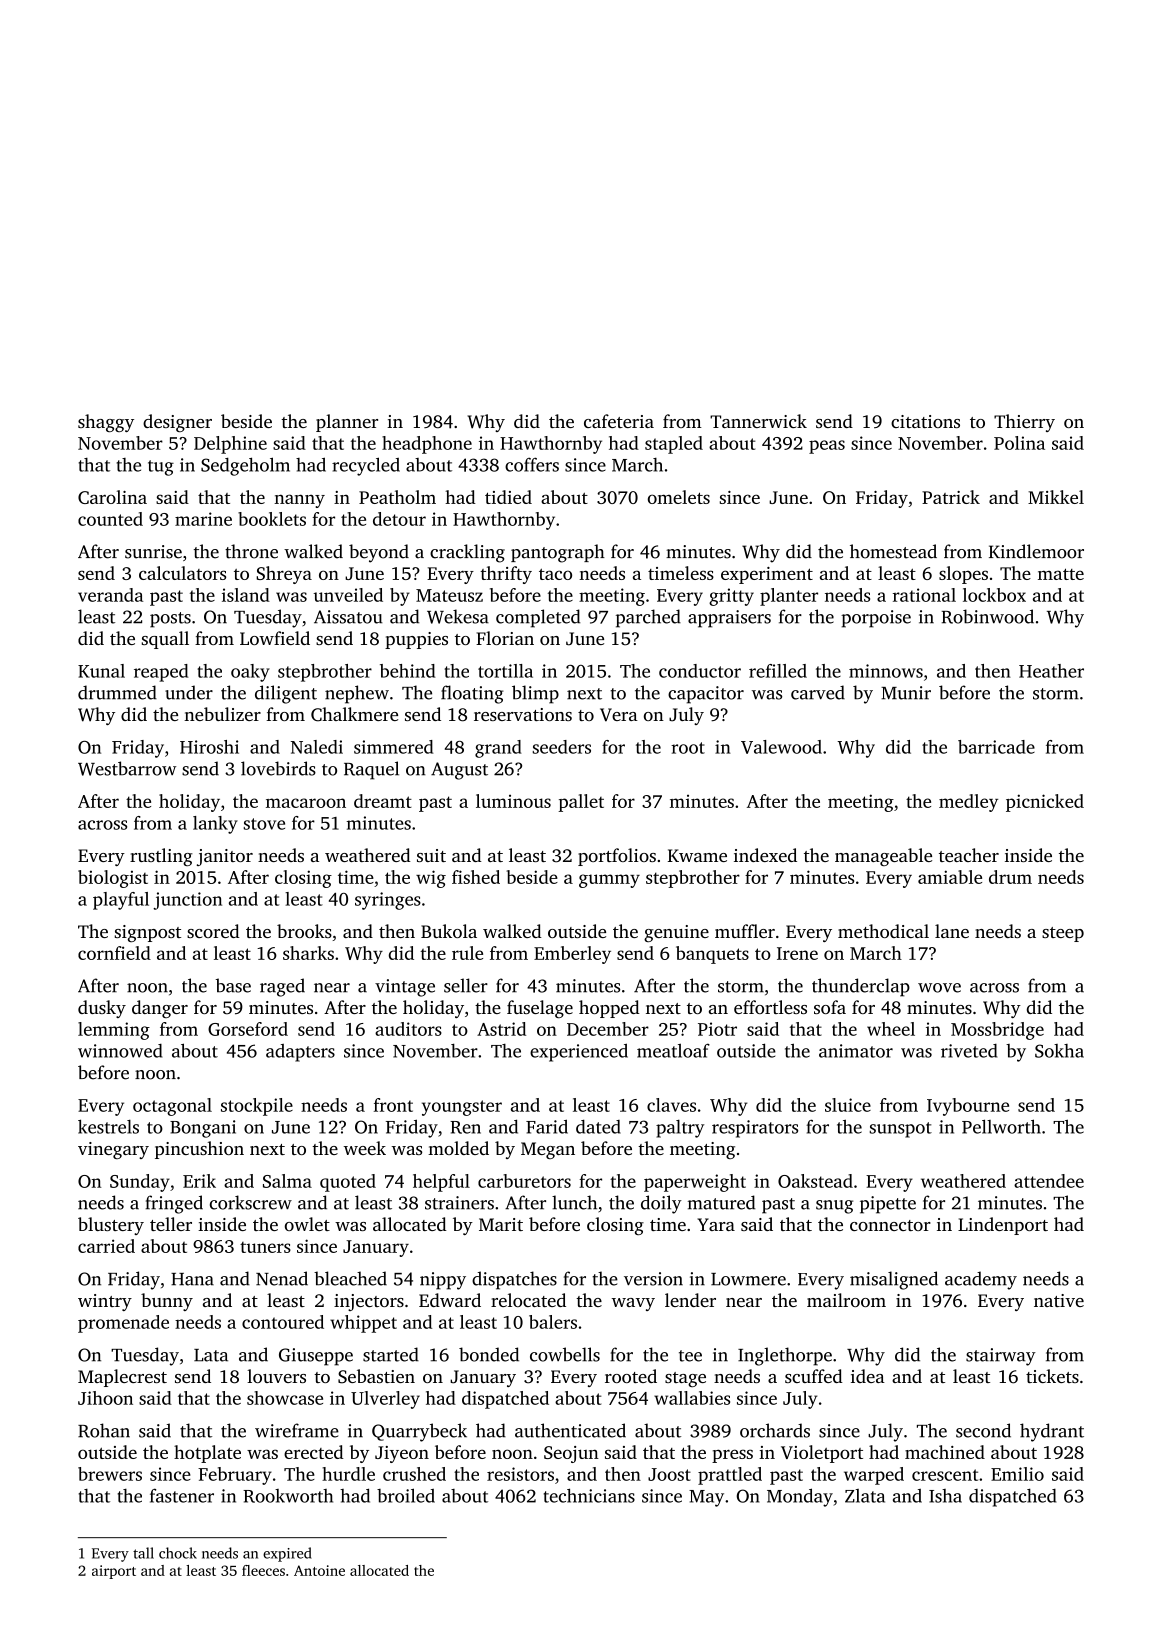 This image has height=1644, width=1162. What do you see at coordinates (695, 1183) in the image?
I see `paperweight` at bounding box center [695, 1183].
